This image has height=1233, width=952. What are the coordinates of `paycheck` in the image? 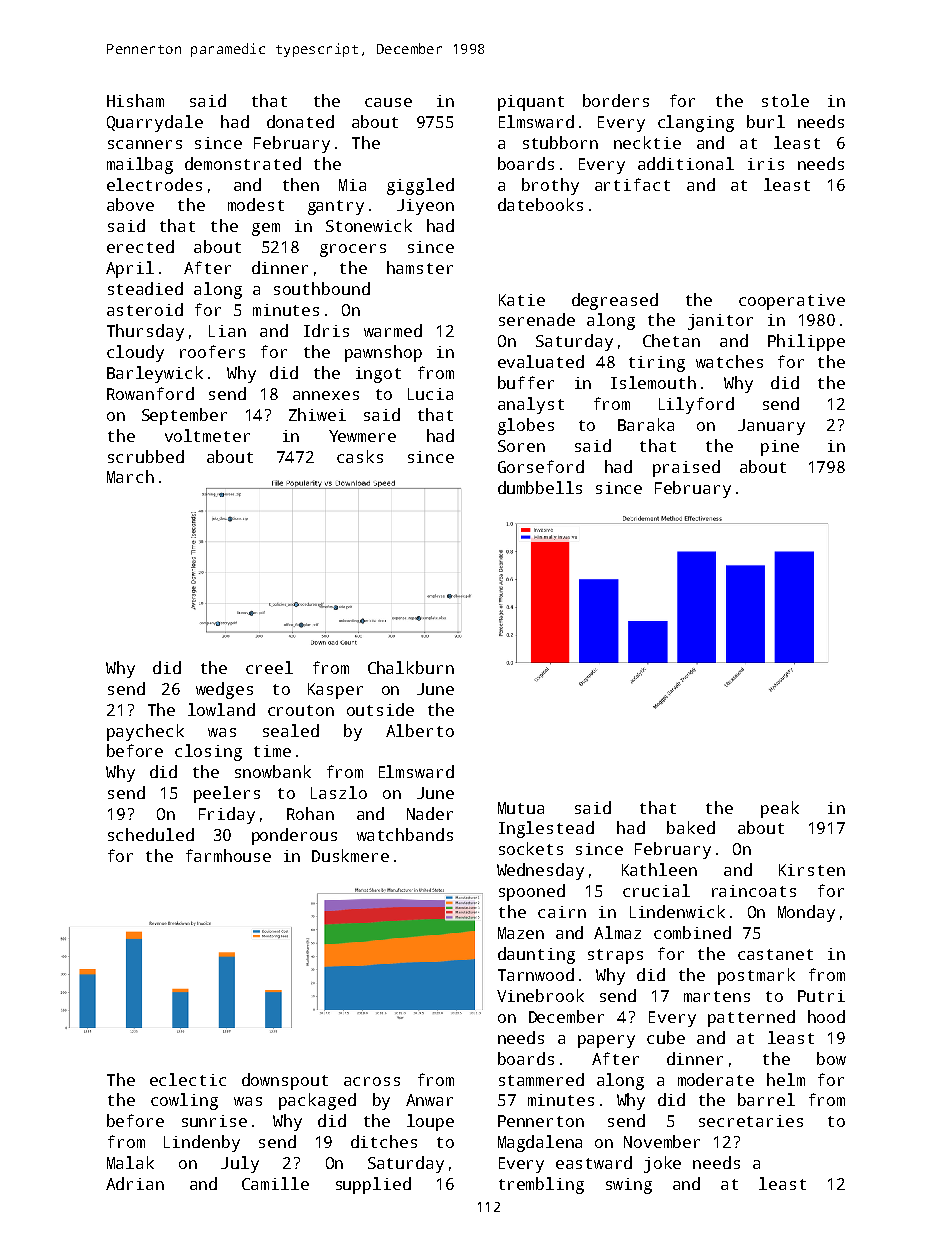 It's located at (145, 732).
